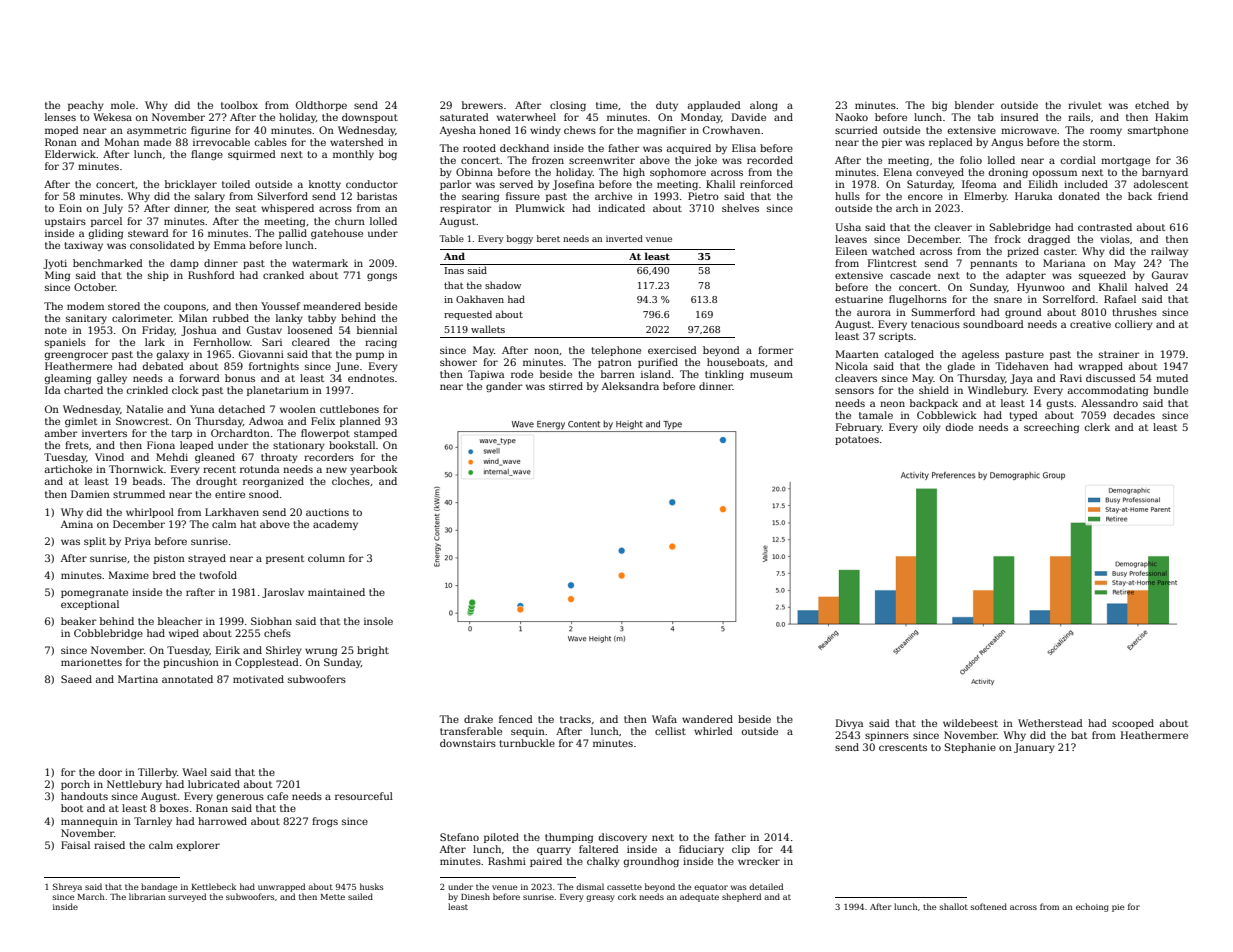 This document has width=1233, height=952. I want to click on scooped, so click(1133, 724).
